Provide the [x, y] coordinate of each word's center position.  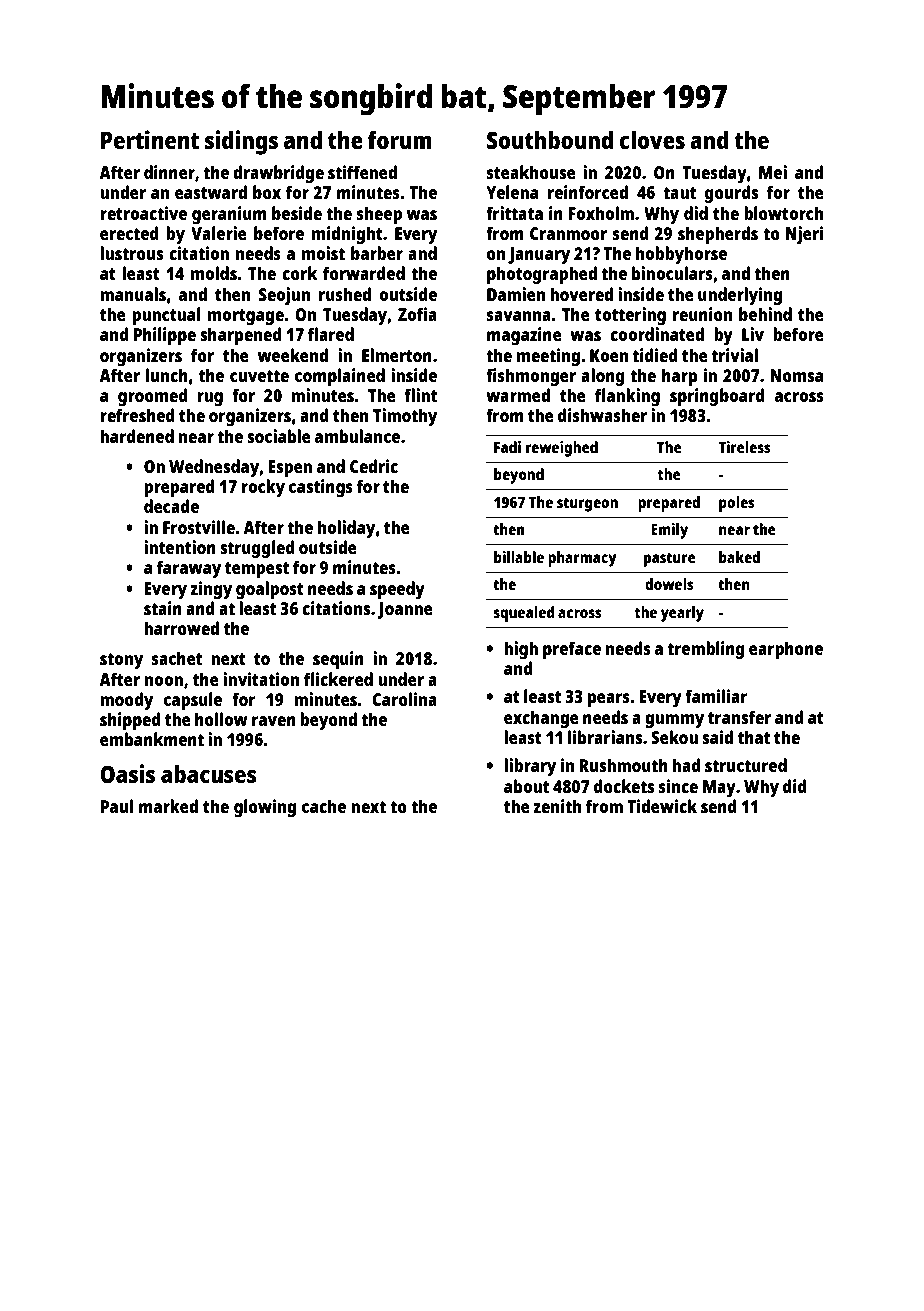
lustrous [131, 253]
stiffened [362, 172]
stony [121, 661]
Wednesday [214, 468]
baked [739, 557]
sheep [379, 215]
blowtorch [783, 213]
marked [168, 806]
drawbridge [278, 174]
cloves [652, 140]
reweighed [562, 449]
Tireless [744, 447]
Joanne [405, 610]
